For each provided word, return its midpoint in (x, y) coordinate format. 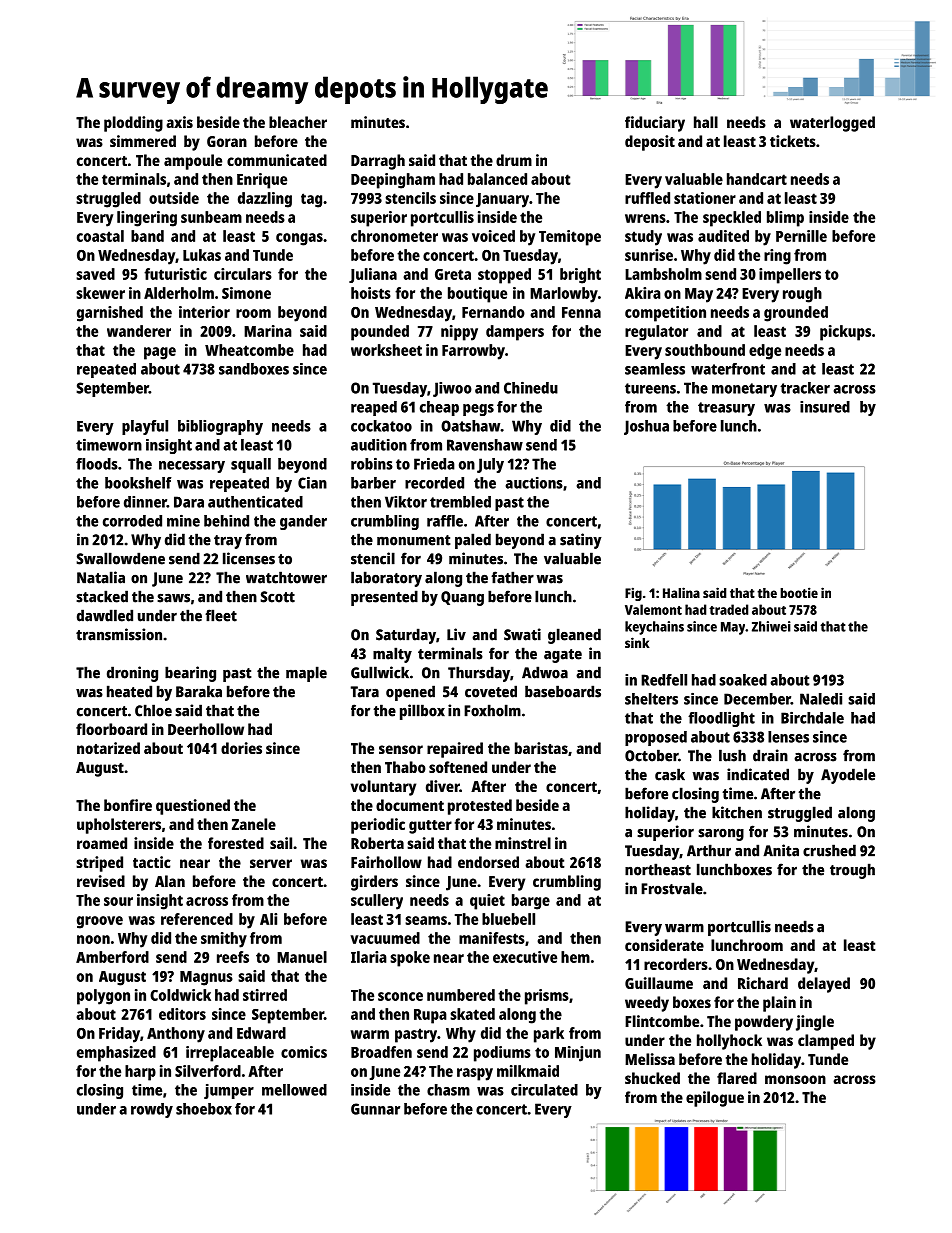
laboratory (386, 579)
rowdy (152, 1110)
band (147, 236)
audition (379, 445)
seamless (655, 369)
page (160, 353)
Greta (453, 274)
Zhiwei (771, 626)
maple (306, 674)
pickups (845, 333)
